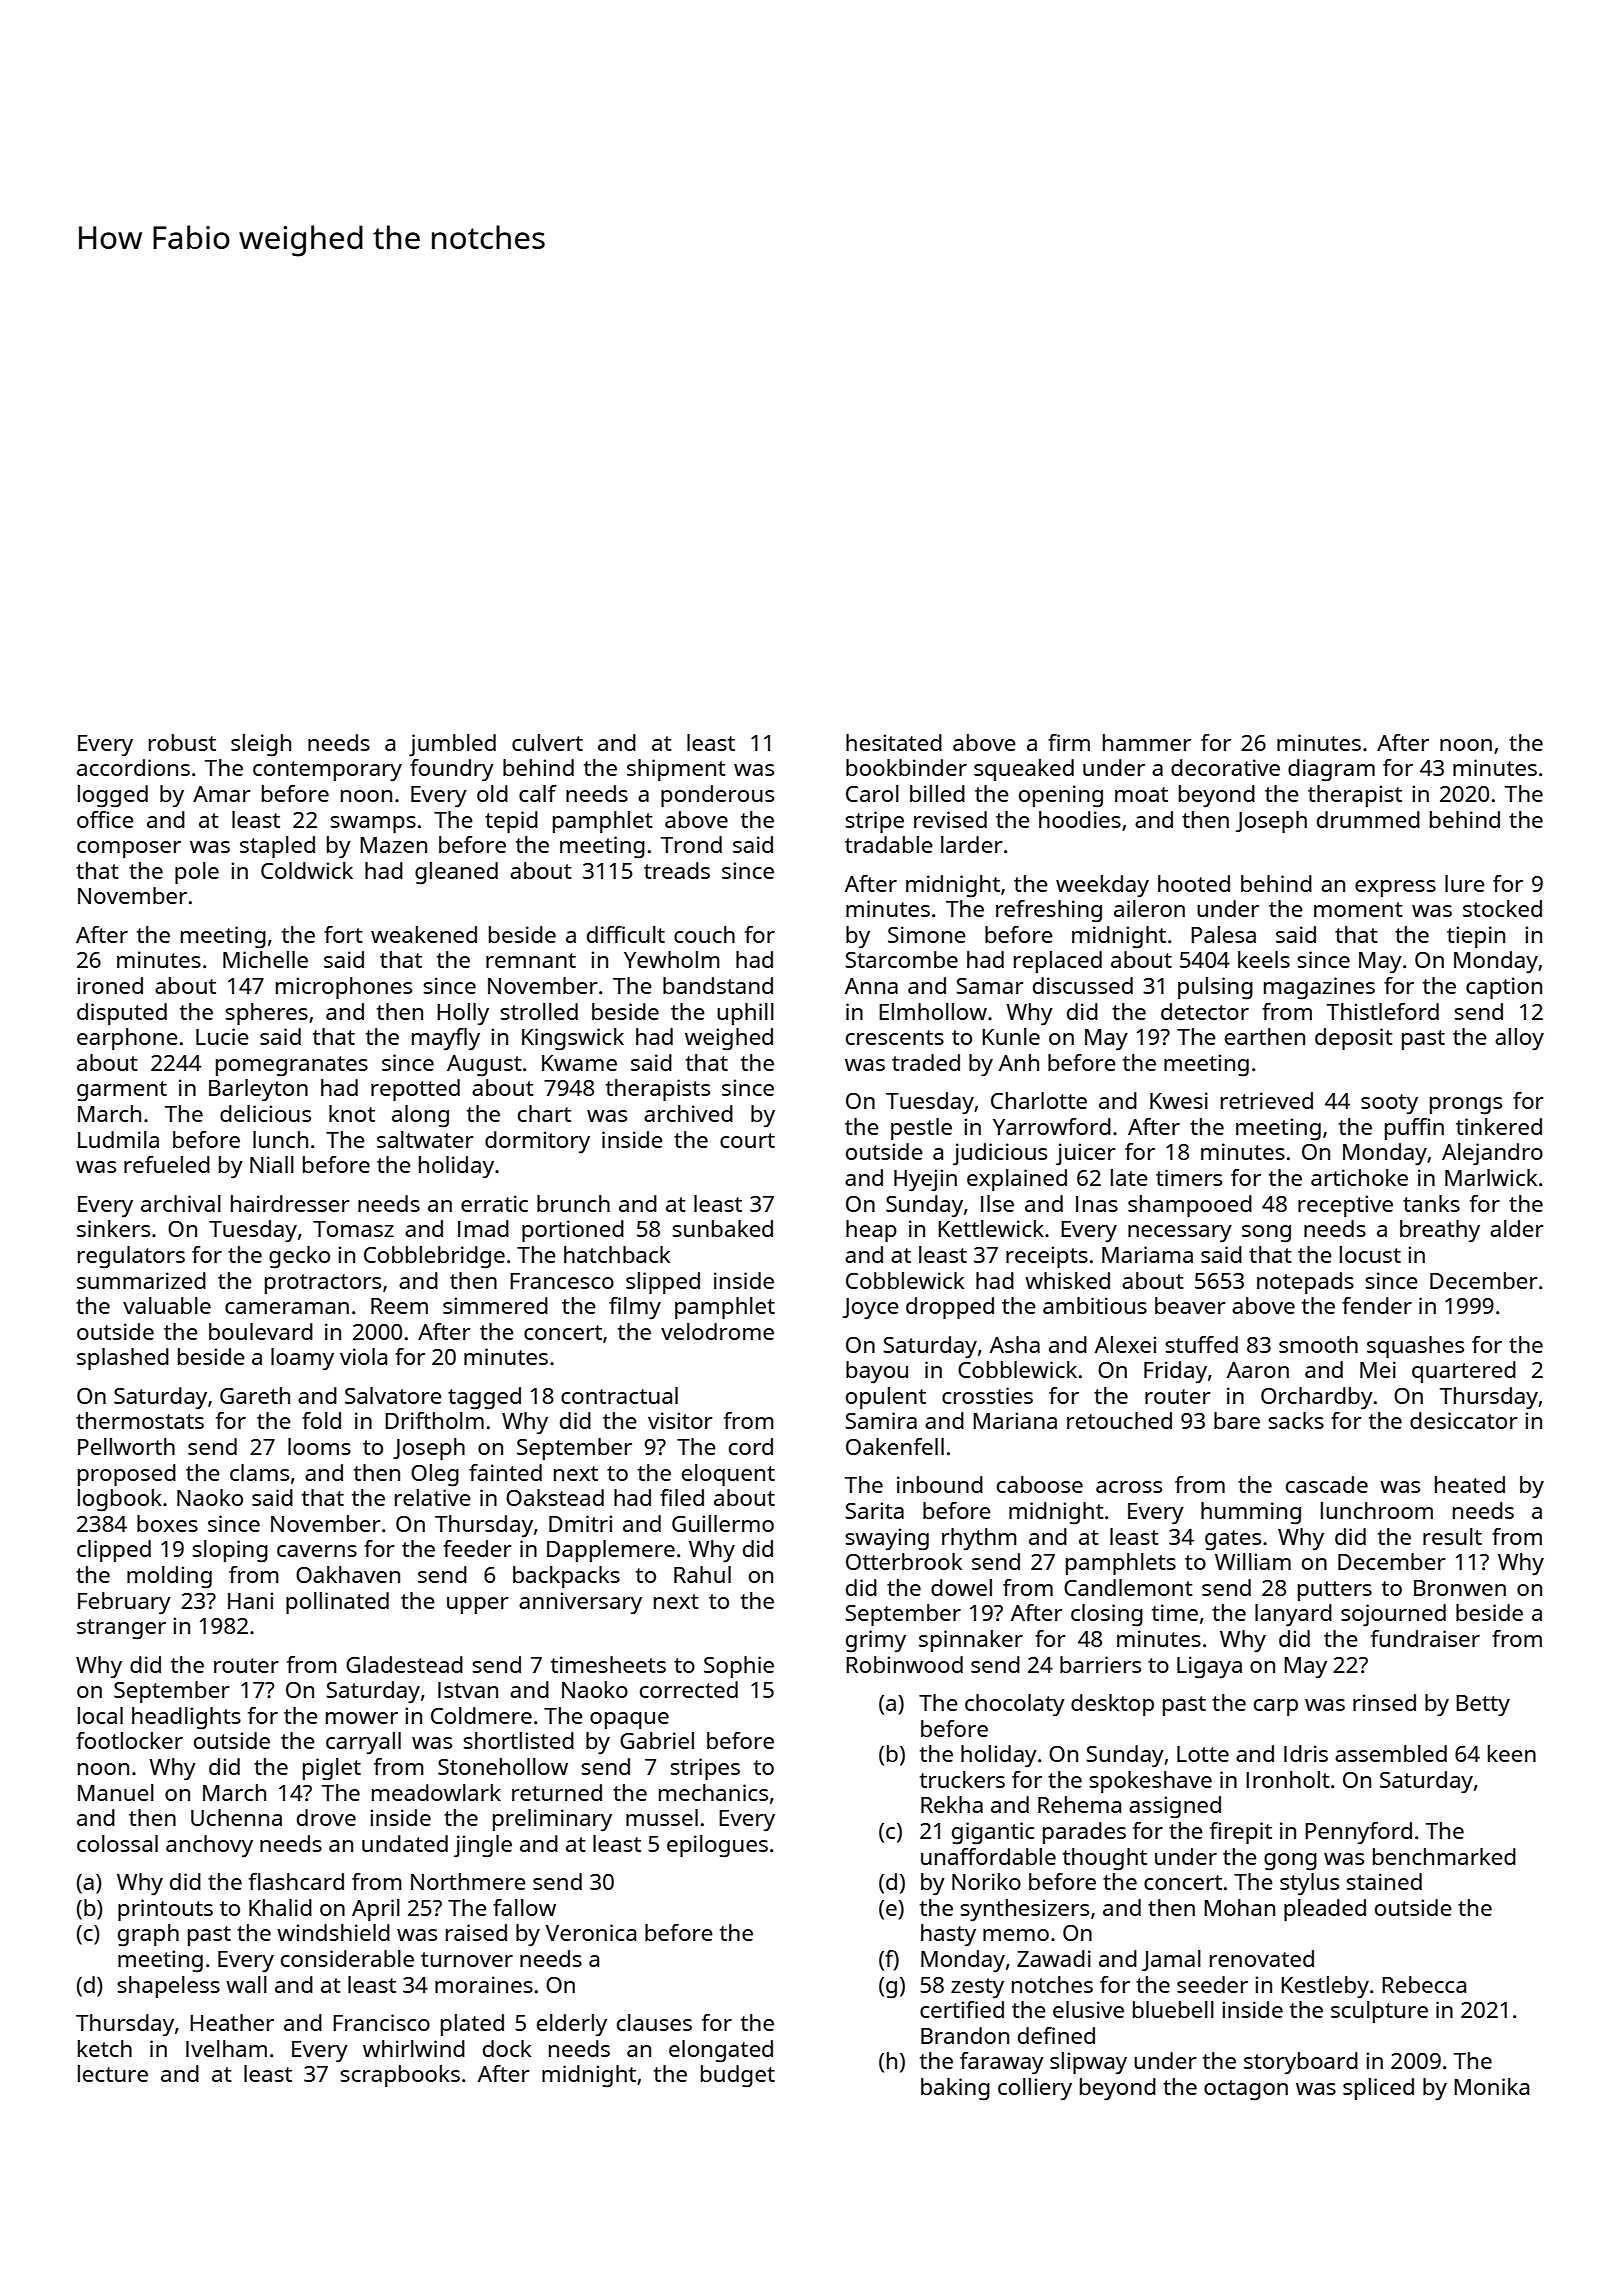  I want to click on Mariana, so click(1015, 1420).
